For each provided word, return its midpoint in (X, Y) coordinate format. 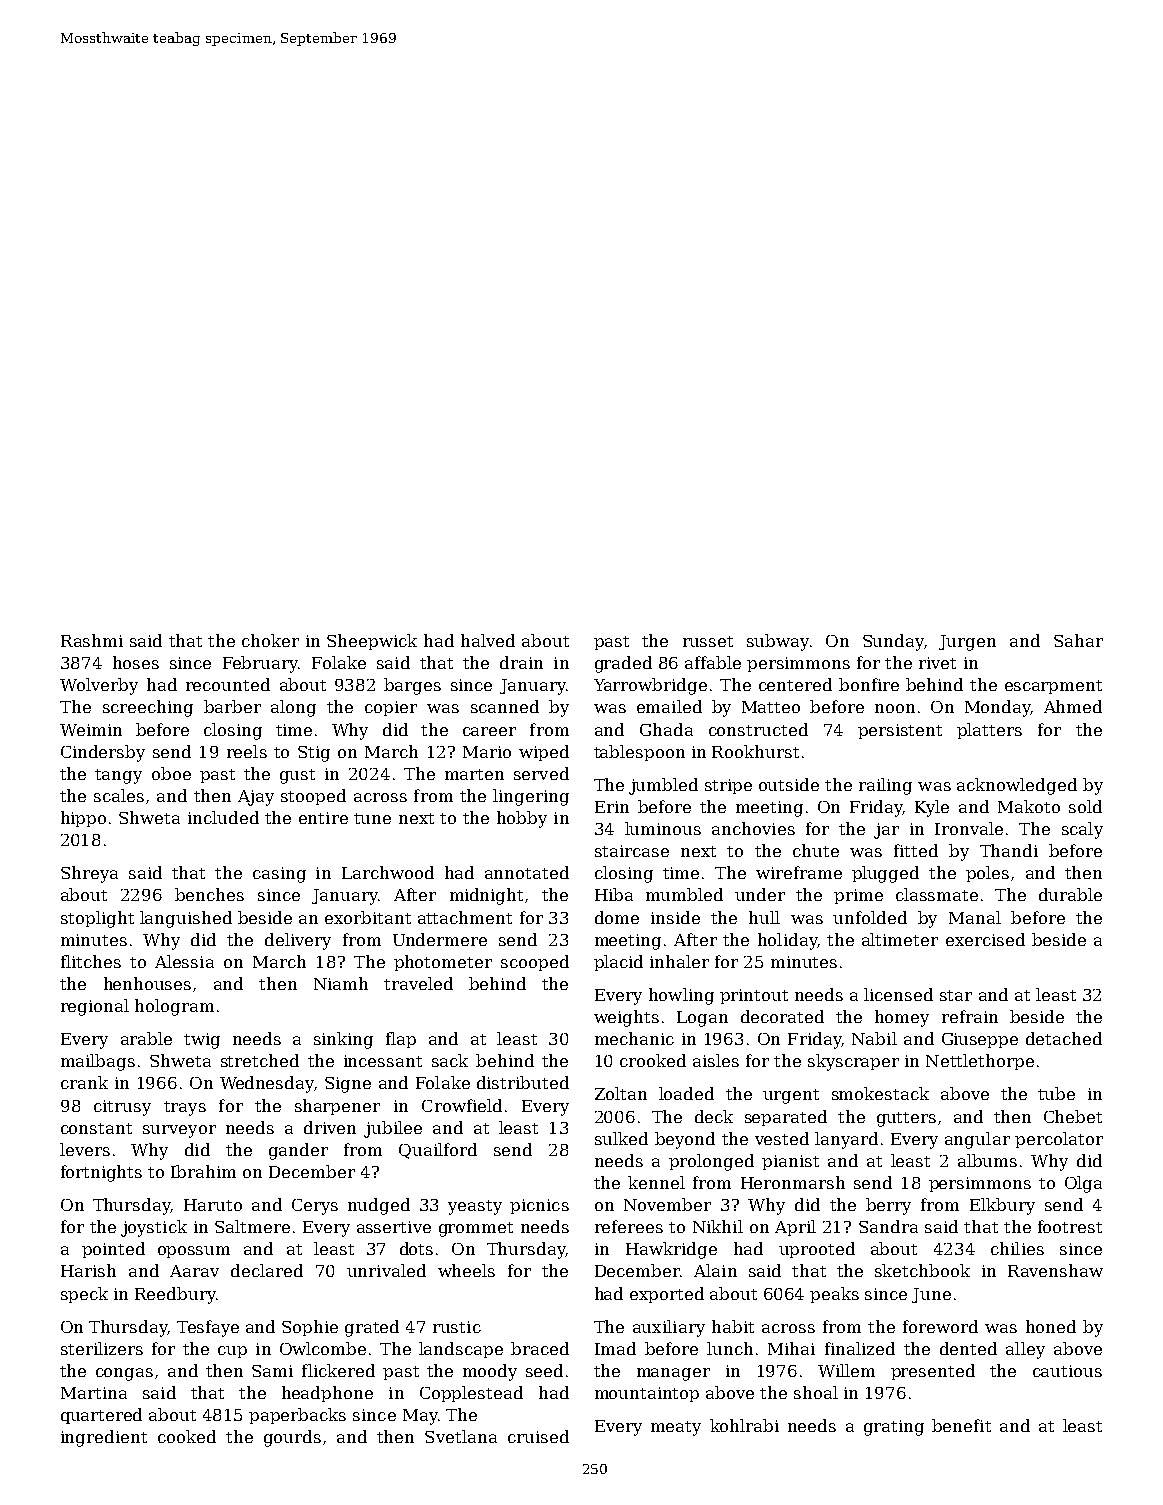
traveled (418, 983)
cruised (538, 1436)
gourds (292, 1438)
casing (279, 875)
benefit (961, 1425)
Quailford (438, 1151)
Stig (314, 754)
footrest (1070, 1226)
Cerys (315, 1207)
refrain (970, 1016)
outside (789, 784)
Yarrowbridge (650, 686)
